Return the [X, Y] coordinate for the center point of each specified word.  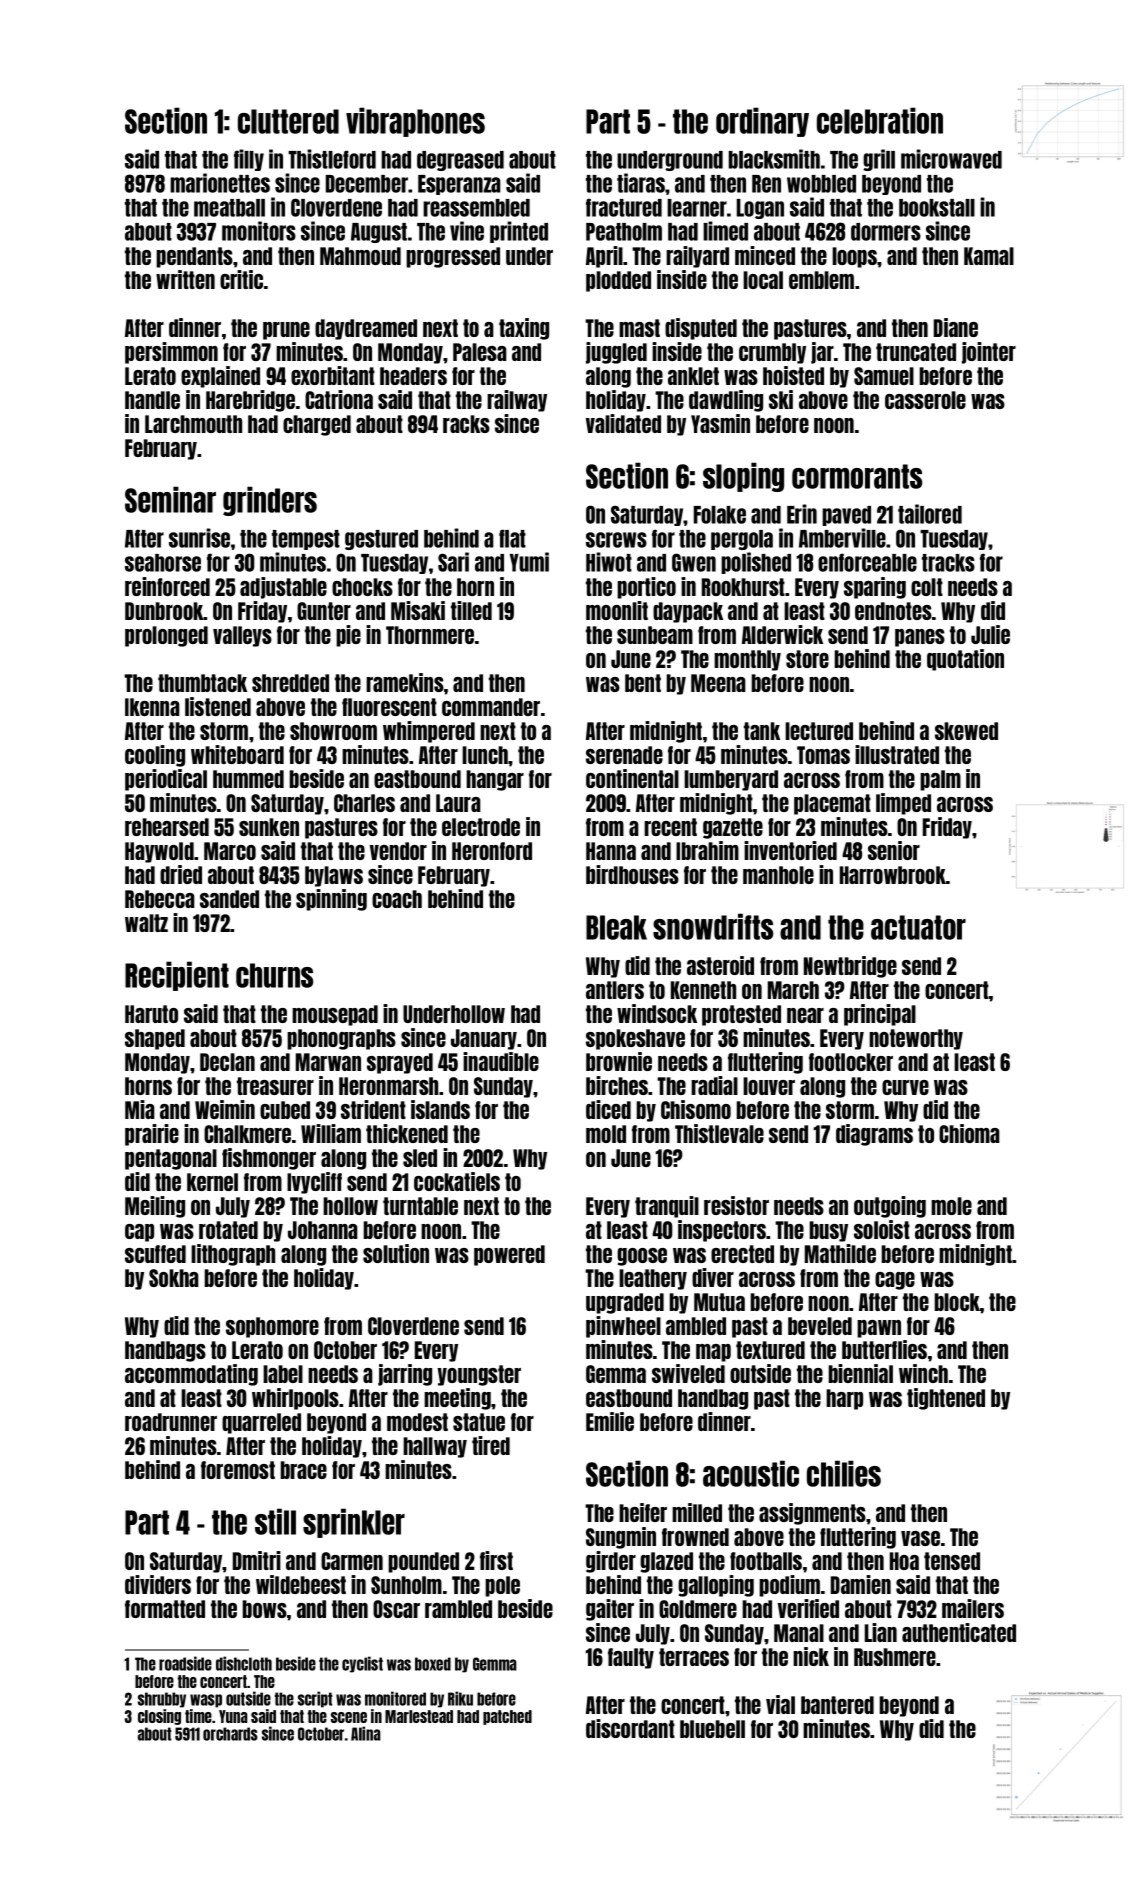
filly [249, 160]
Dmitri [257, 1560]
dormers [886, 232]
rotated [228, 1230]
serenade [624, 755]
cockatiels [457, 1181]
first [496, 1560]
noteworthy [916, 1039]
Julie [990, 634]
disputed [701, 329]
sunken [269, 827]
